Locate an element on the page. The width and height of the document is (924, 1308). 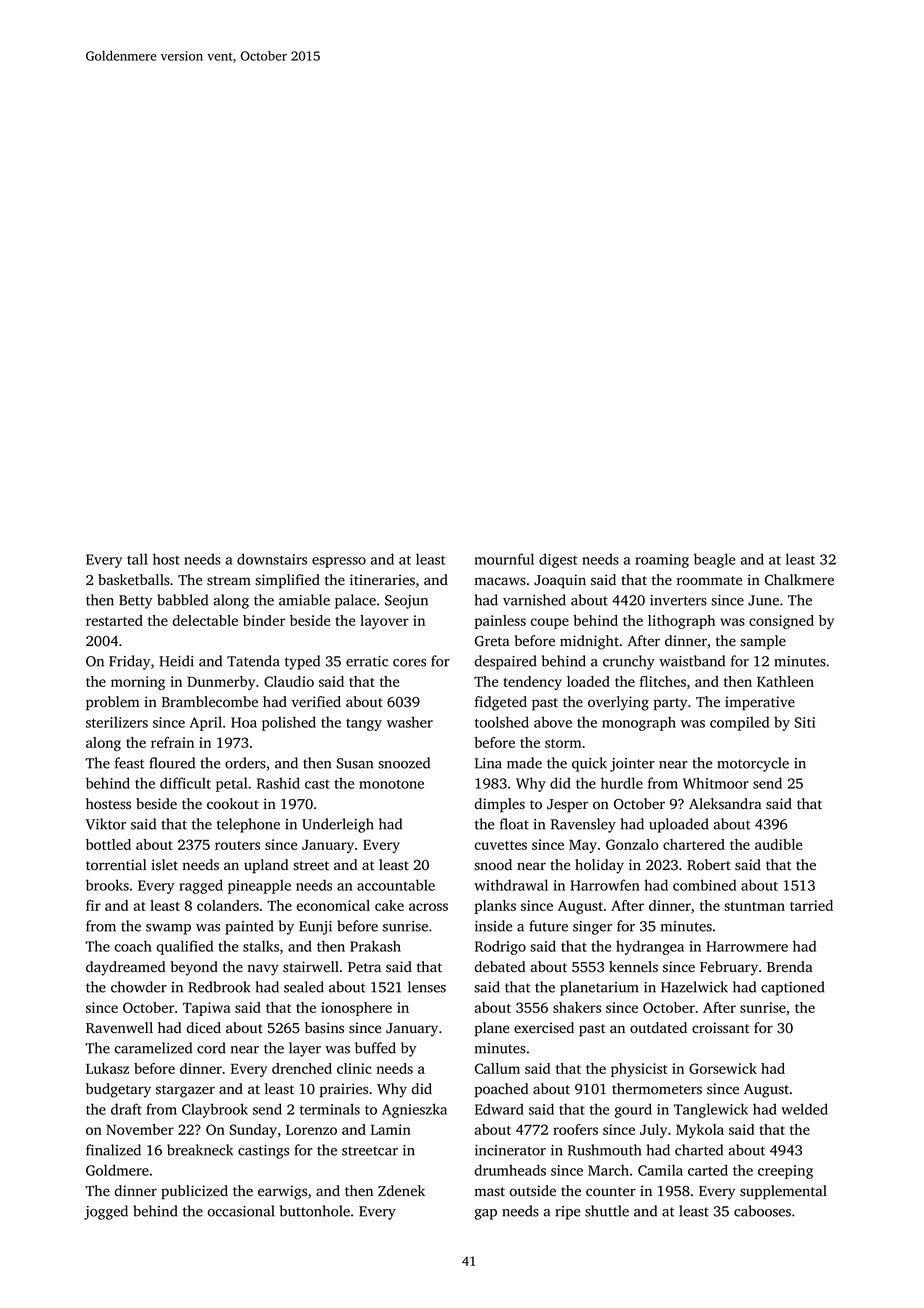
refrain is located at coordinates (172, 742).
